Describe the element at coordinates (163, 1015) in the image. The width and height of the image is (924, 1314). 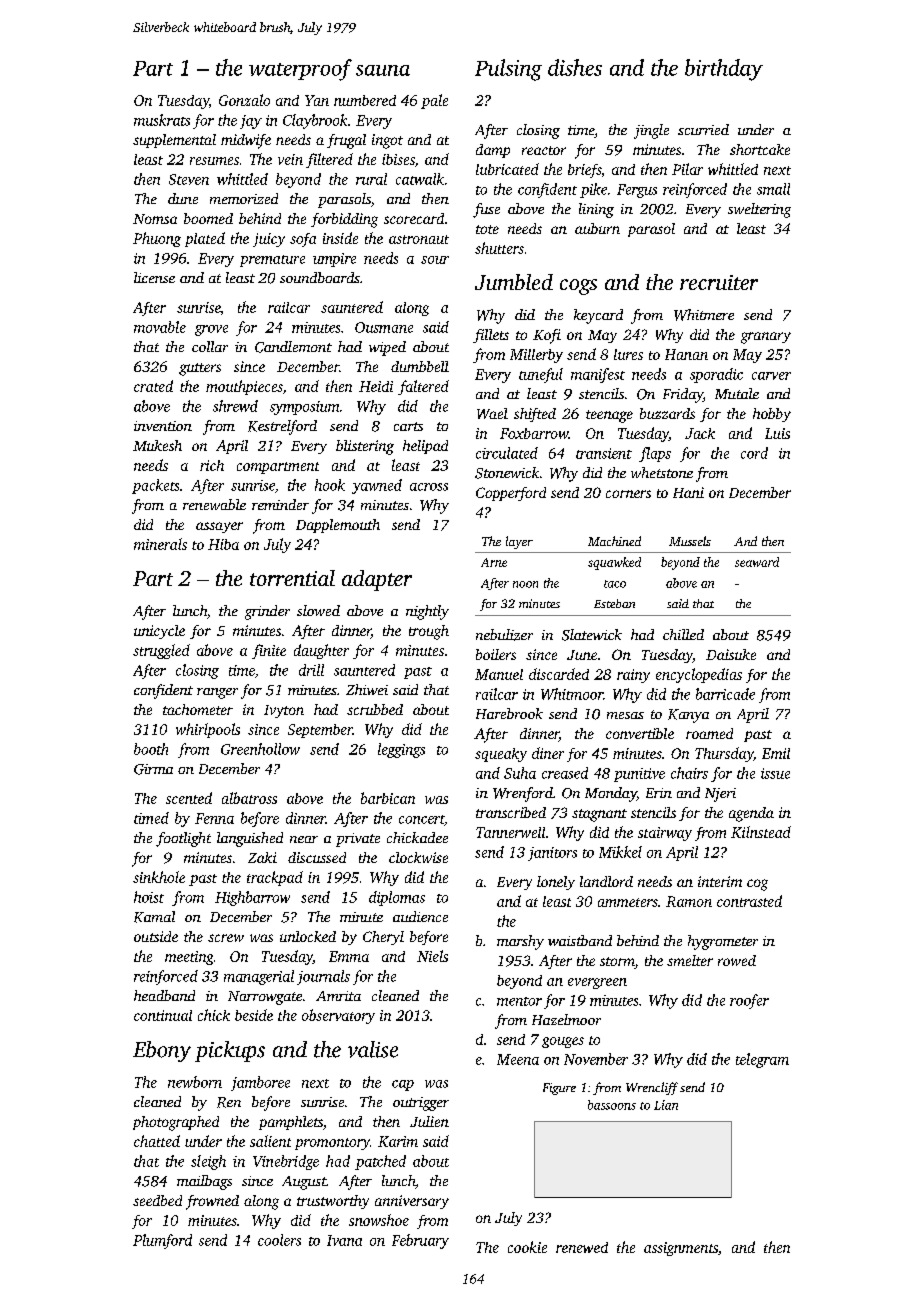
I see `continual` at that location.
